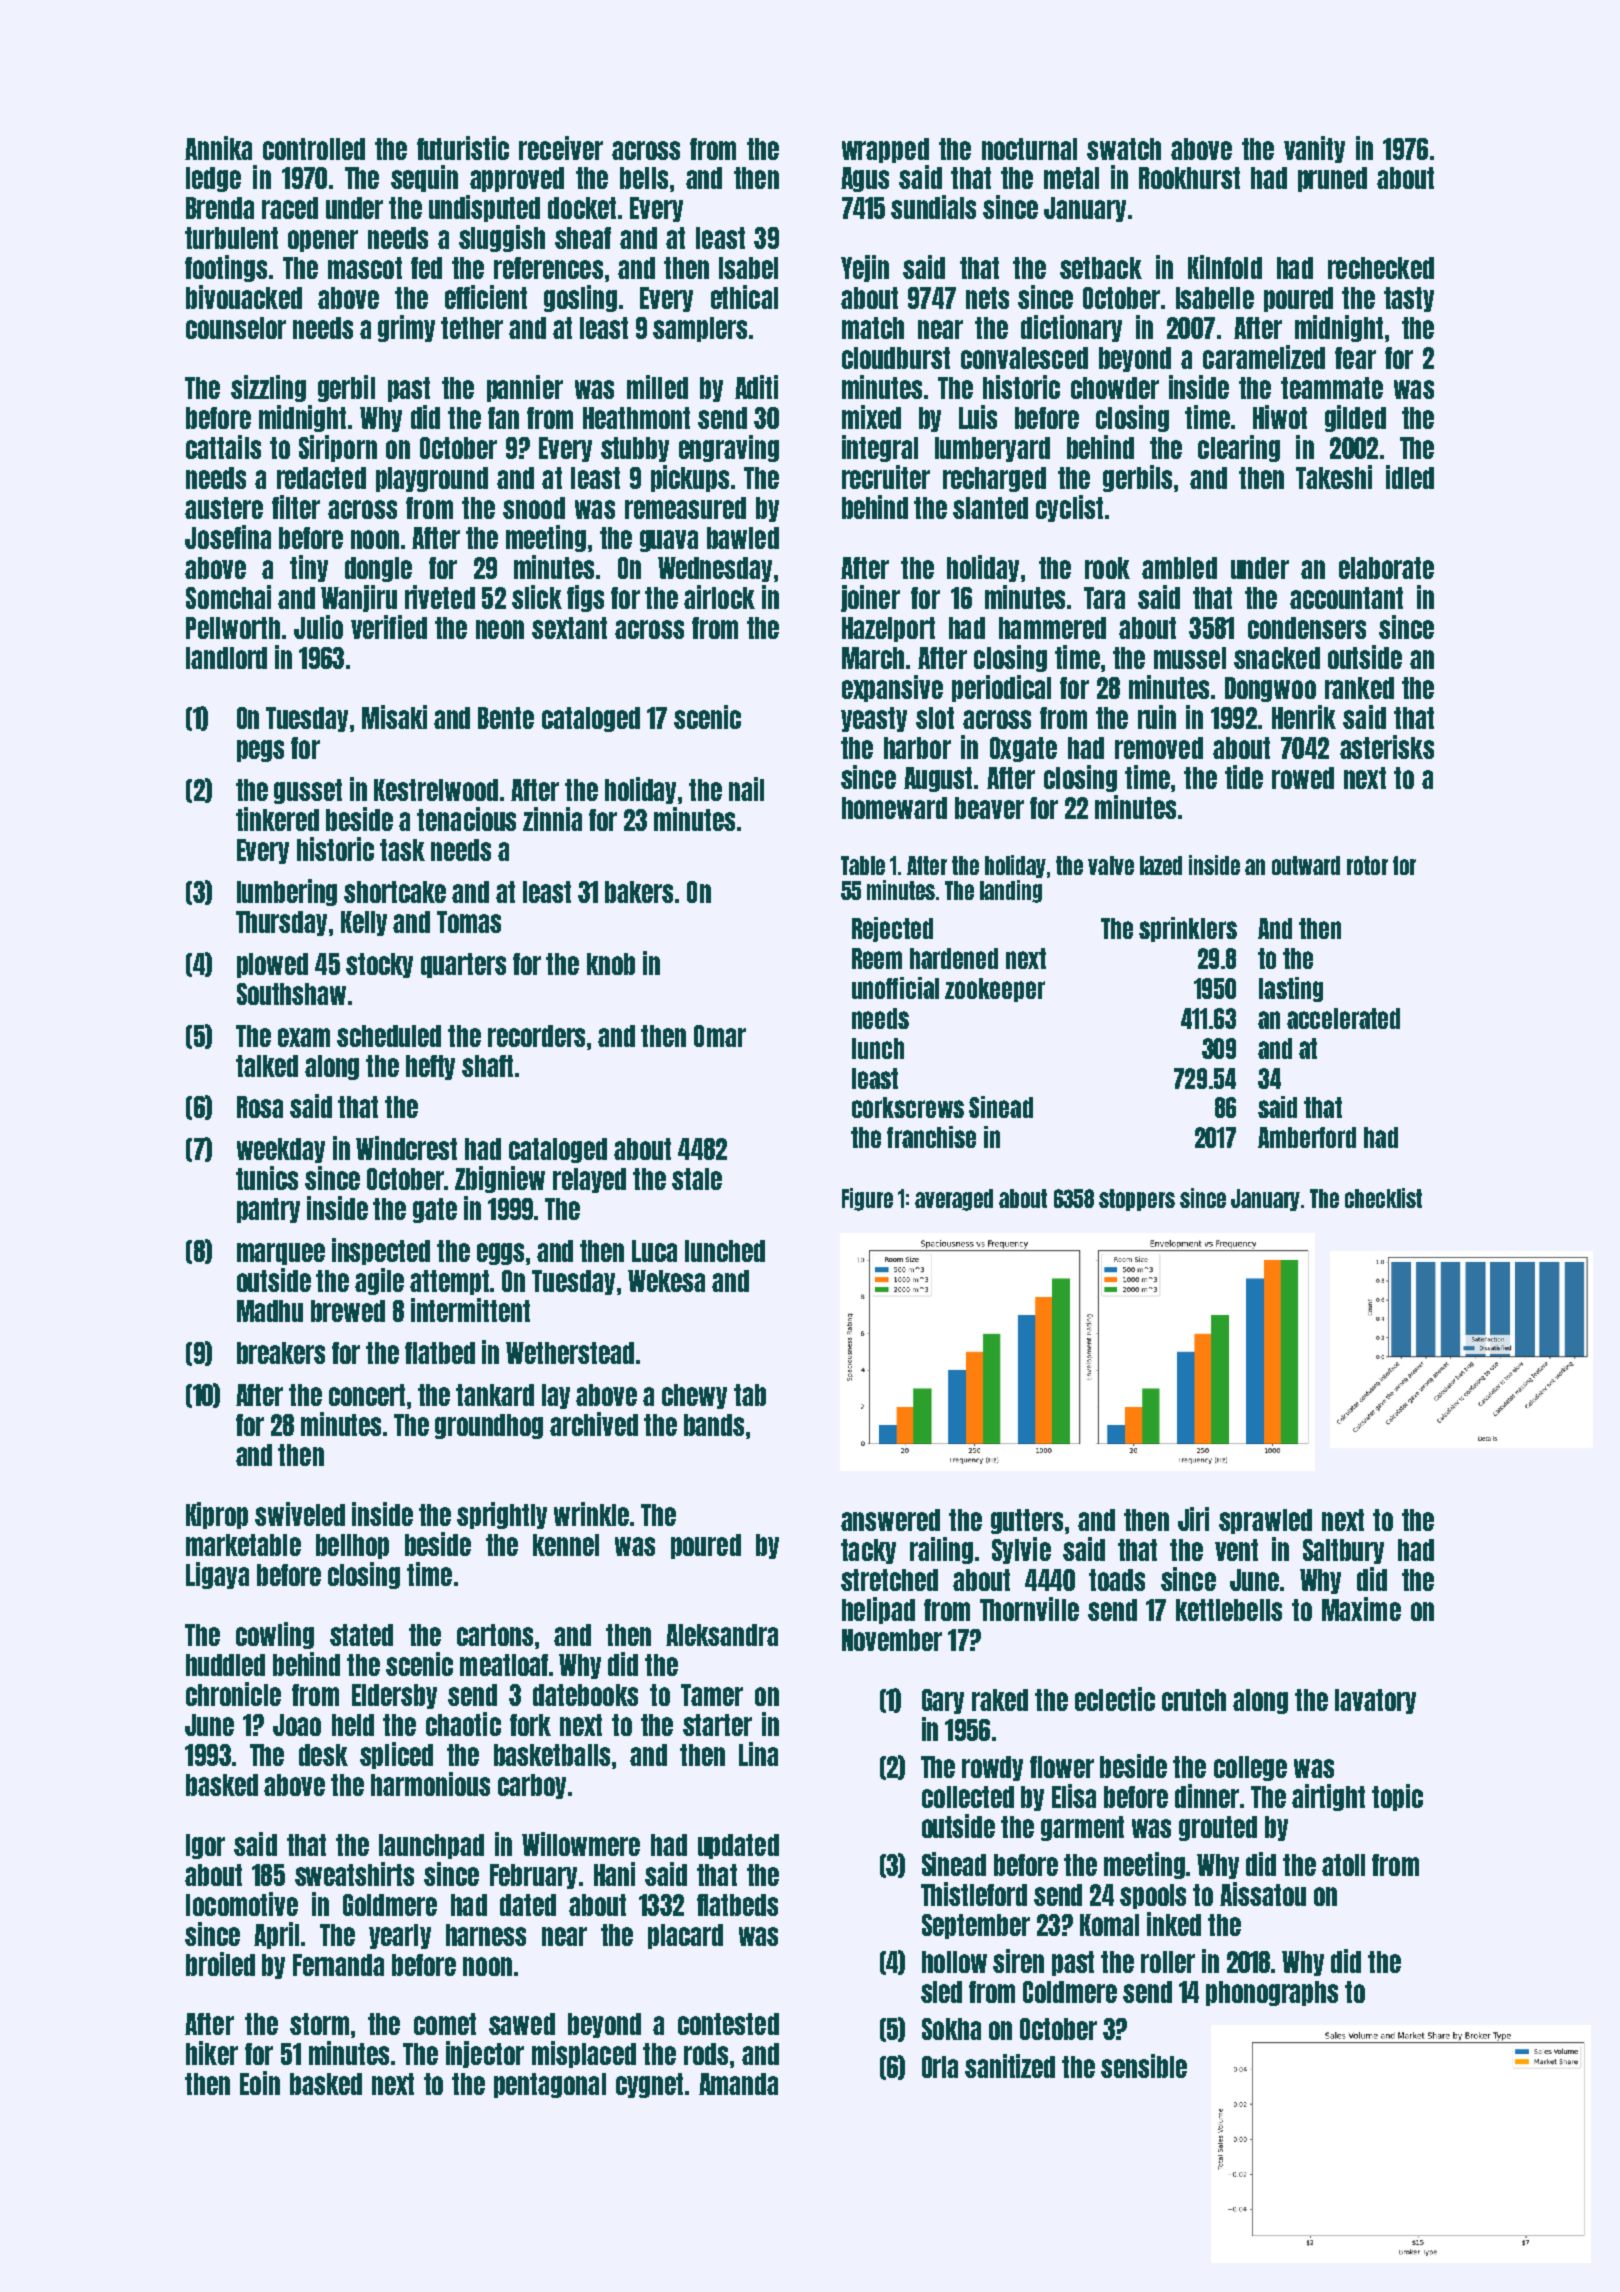  I want to click on Saltbury, so click(1343, 1551).
